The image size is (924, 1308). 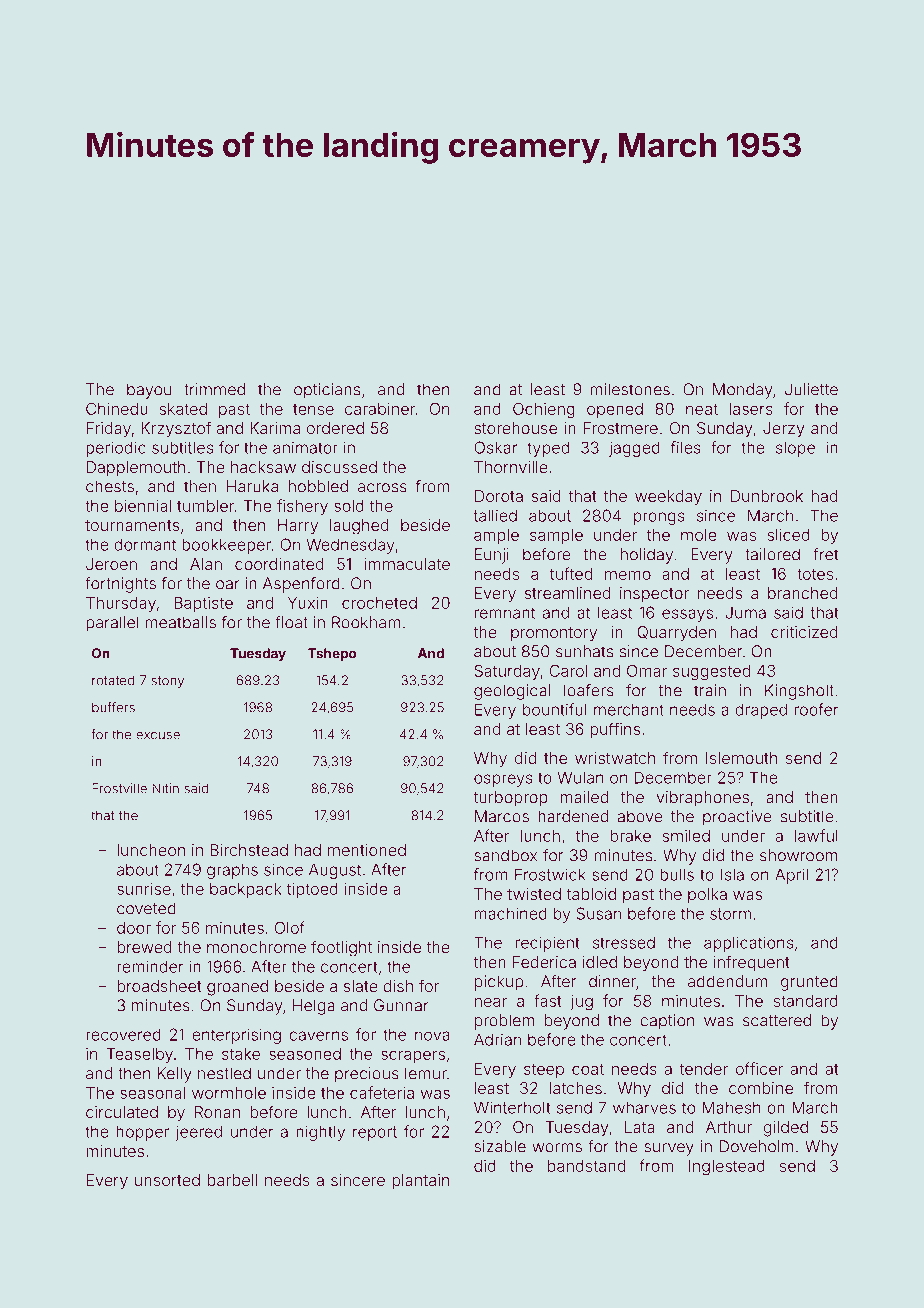 I want to click on Olof, so click(x=290, y=927).
